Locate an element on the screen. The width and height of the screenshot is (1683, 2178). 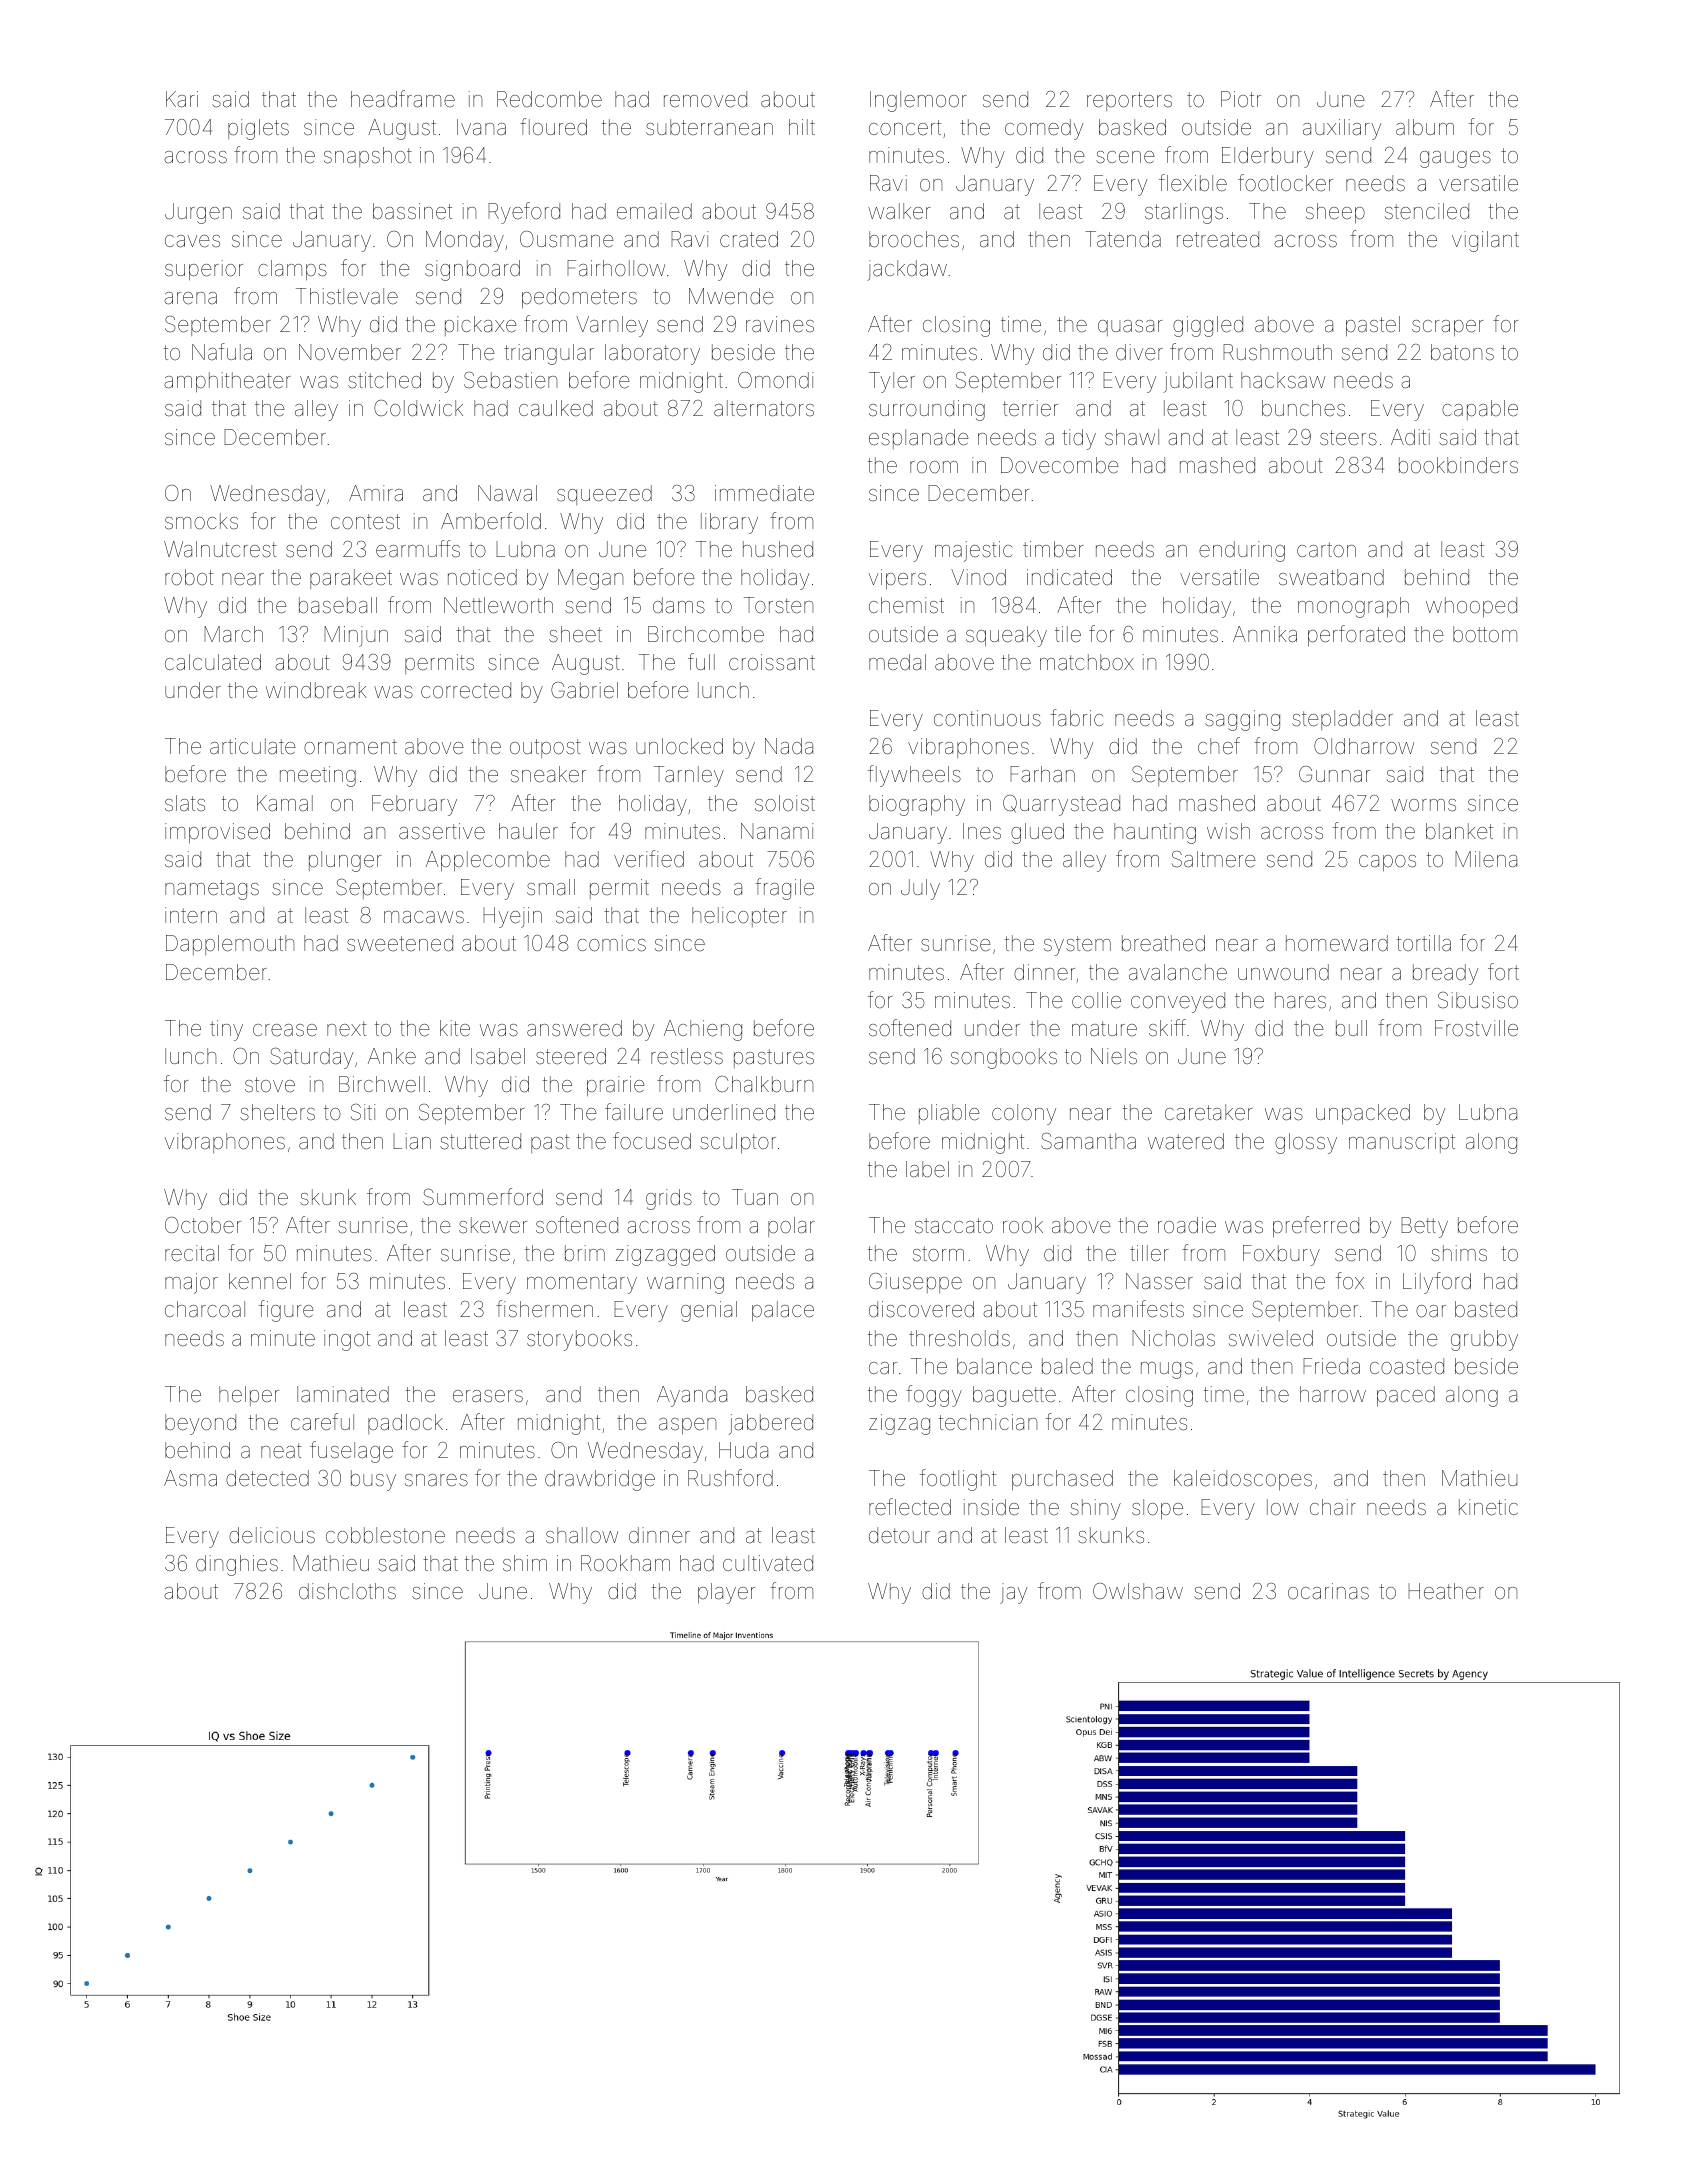
jay is located at coordinates (1013, 1593).
